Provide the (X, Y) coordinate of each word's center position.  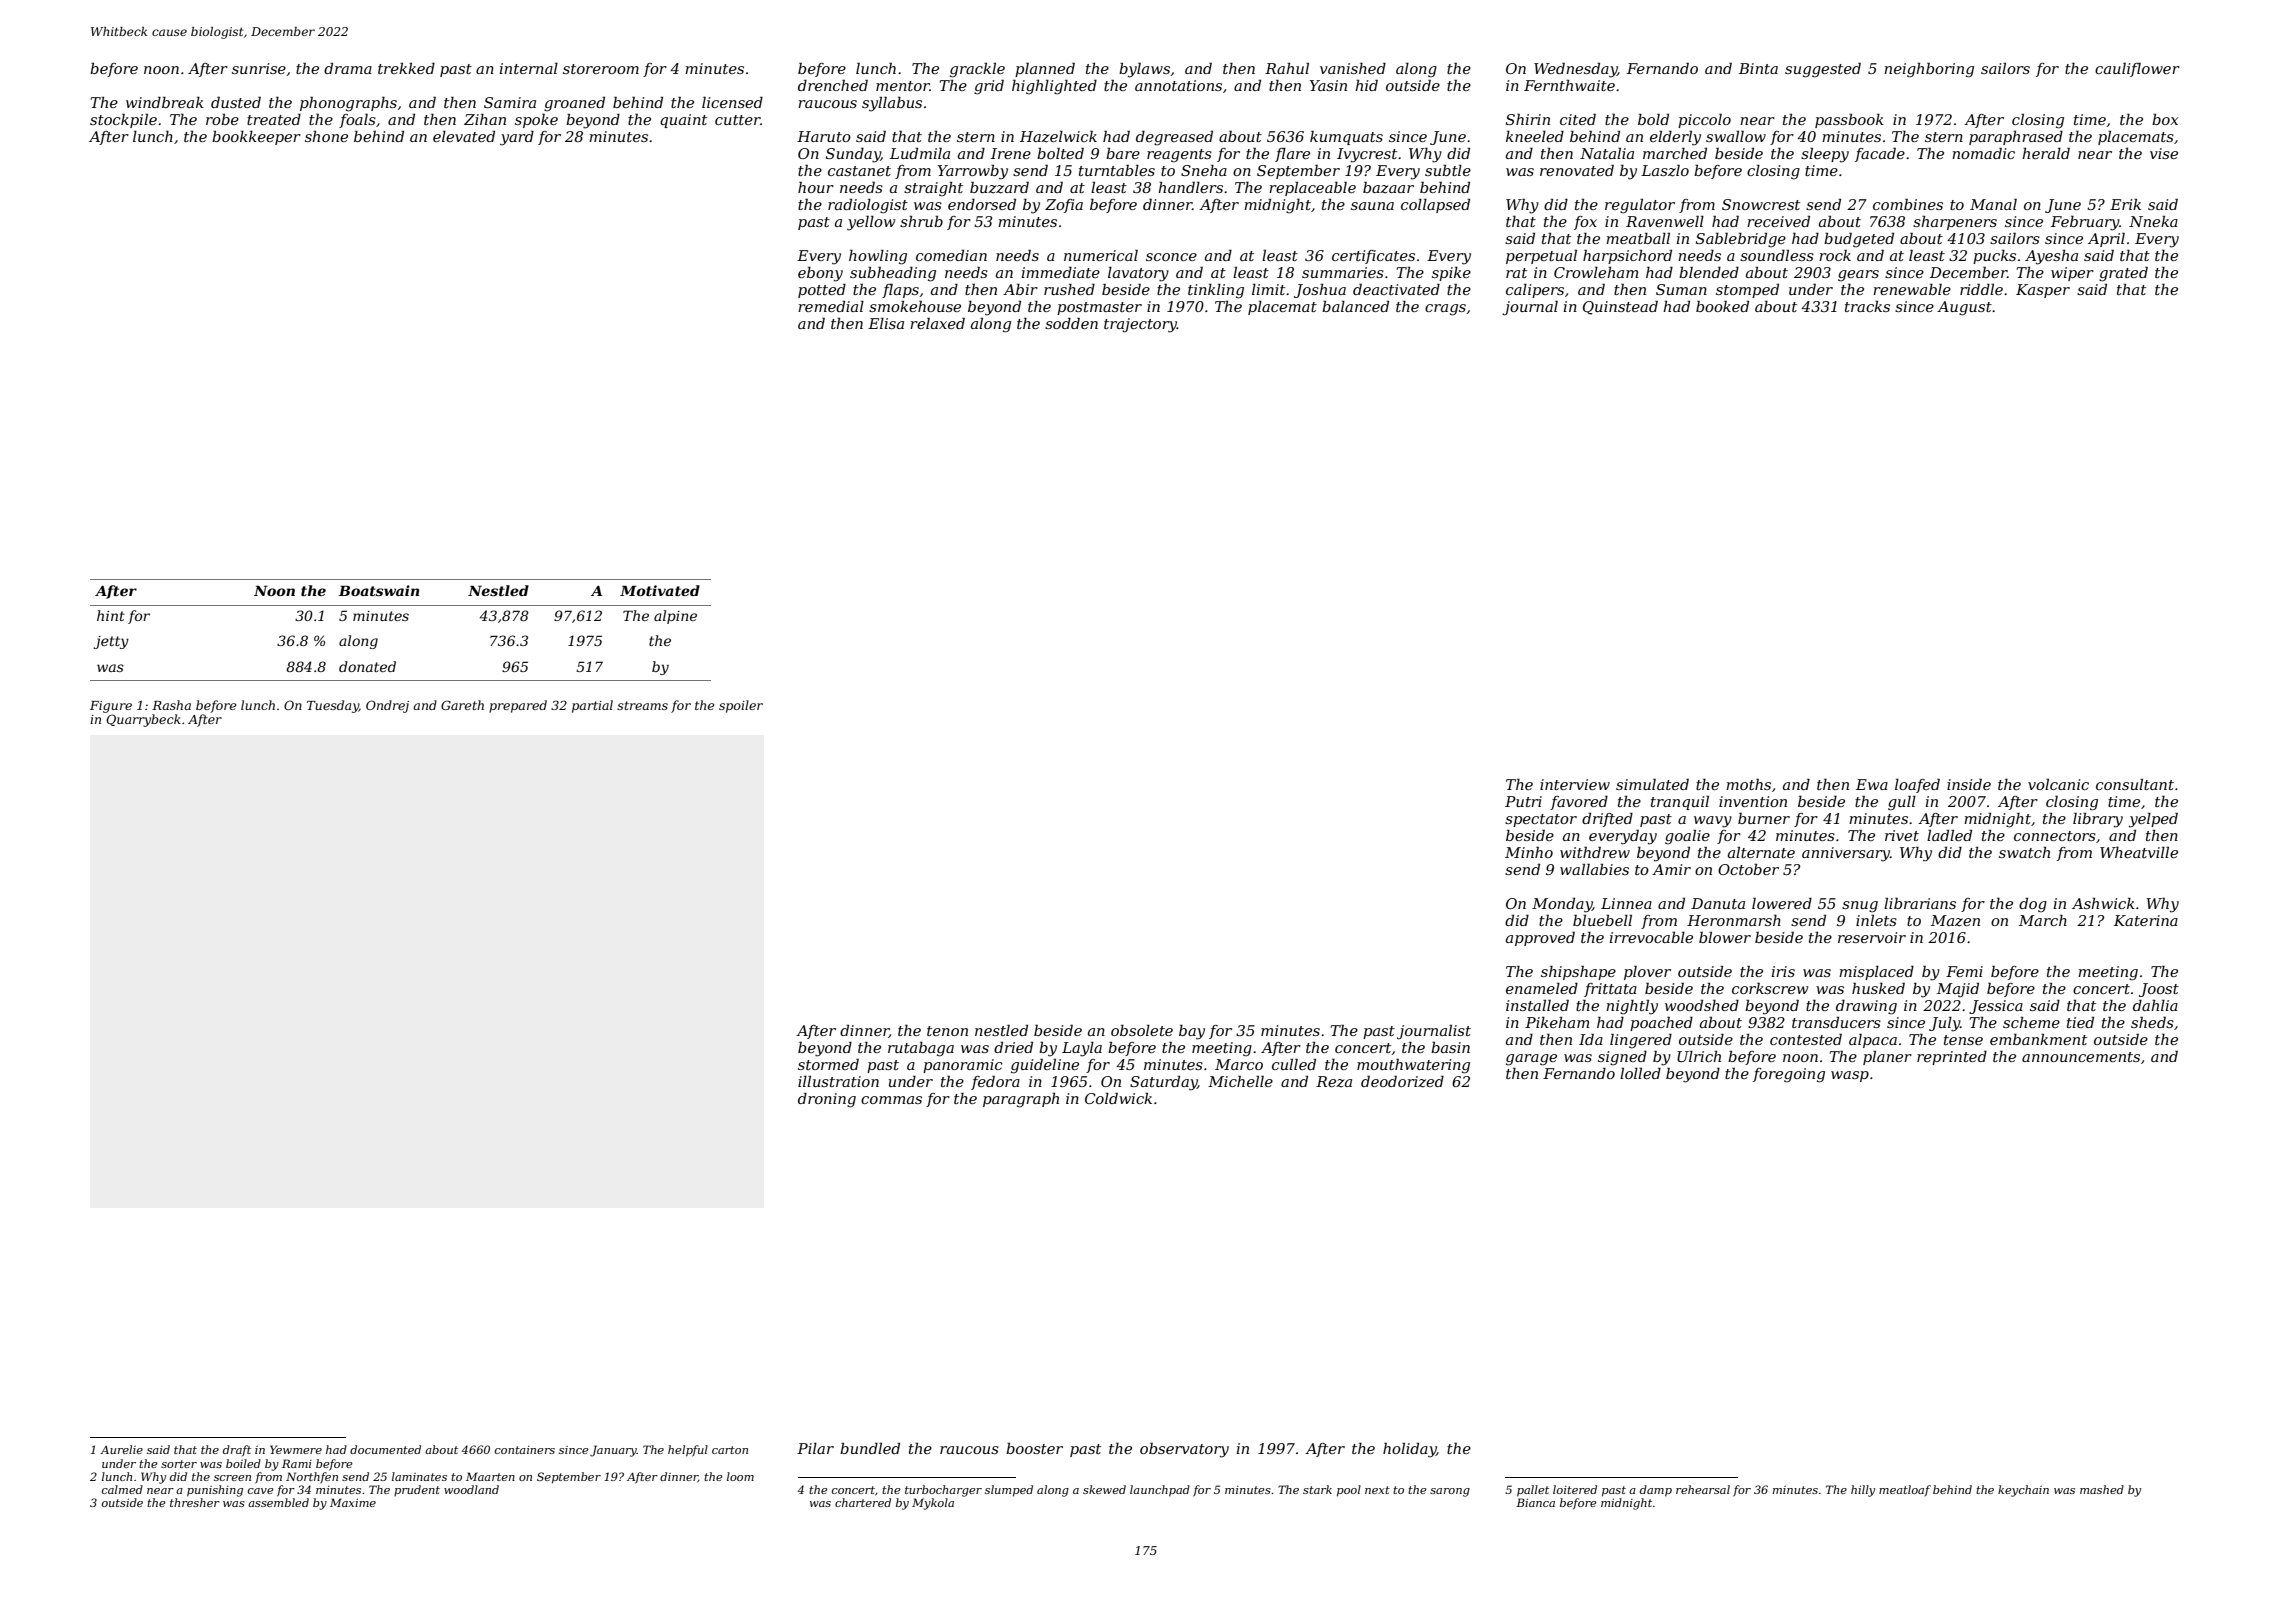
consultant (2135, 784)
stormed (828, 1064)
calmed (122, 1489)
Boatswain (379, 590)
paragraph (1021, 1100)
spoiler (741, 706)
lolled (1640, 1073)
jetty (111, 642)
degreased (1174, 138)
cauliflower (2137, 69)
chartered (863, 1502)
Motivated (660, 590)
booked (1722, 306)
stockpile (123, 120)
